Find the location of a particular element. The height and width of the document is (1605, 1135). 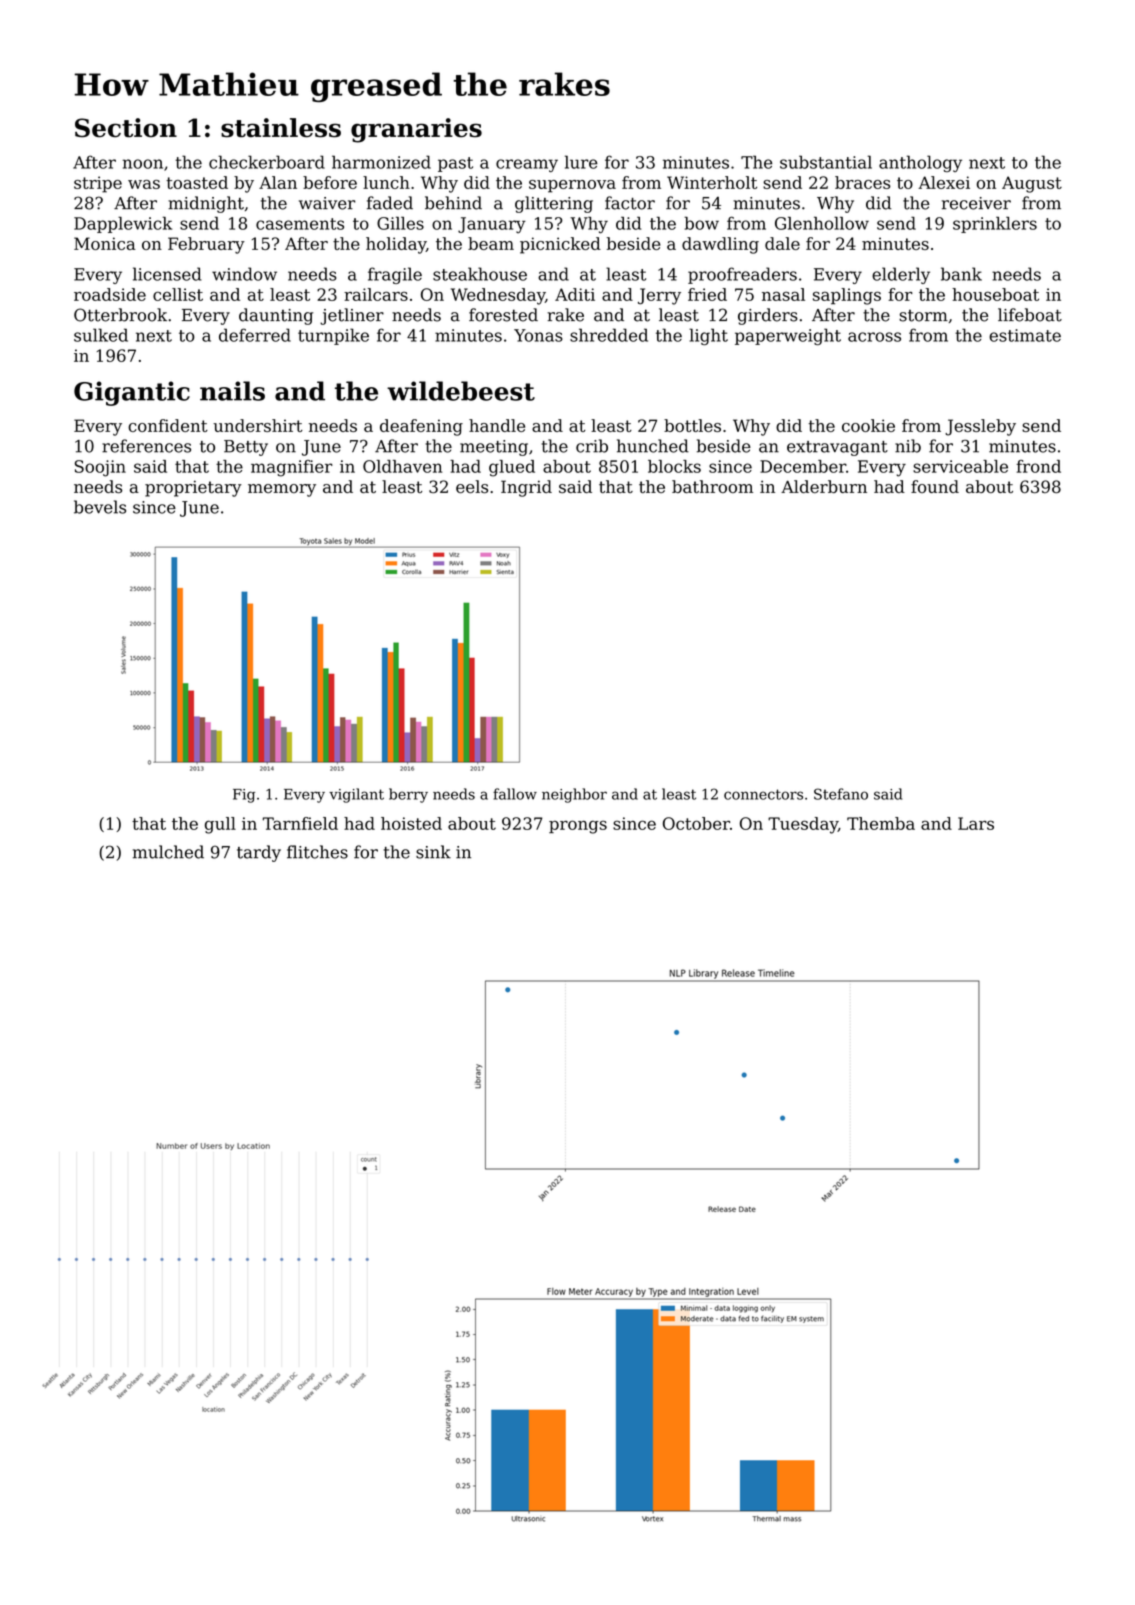

houseboat is located at coordinates (995, 294).
